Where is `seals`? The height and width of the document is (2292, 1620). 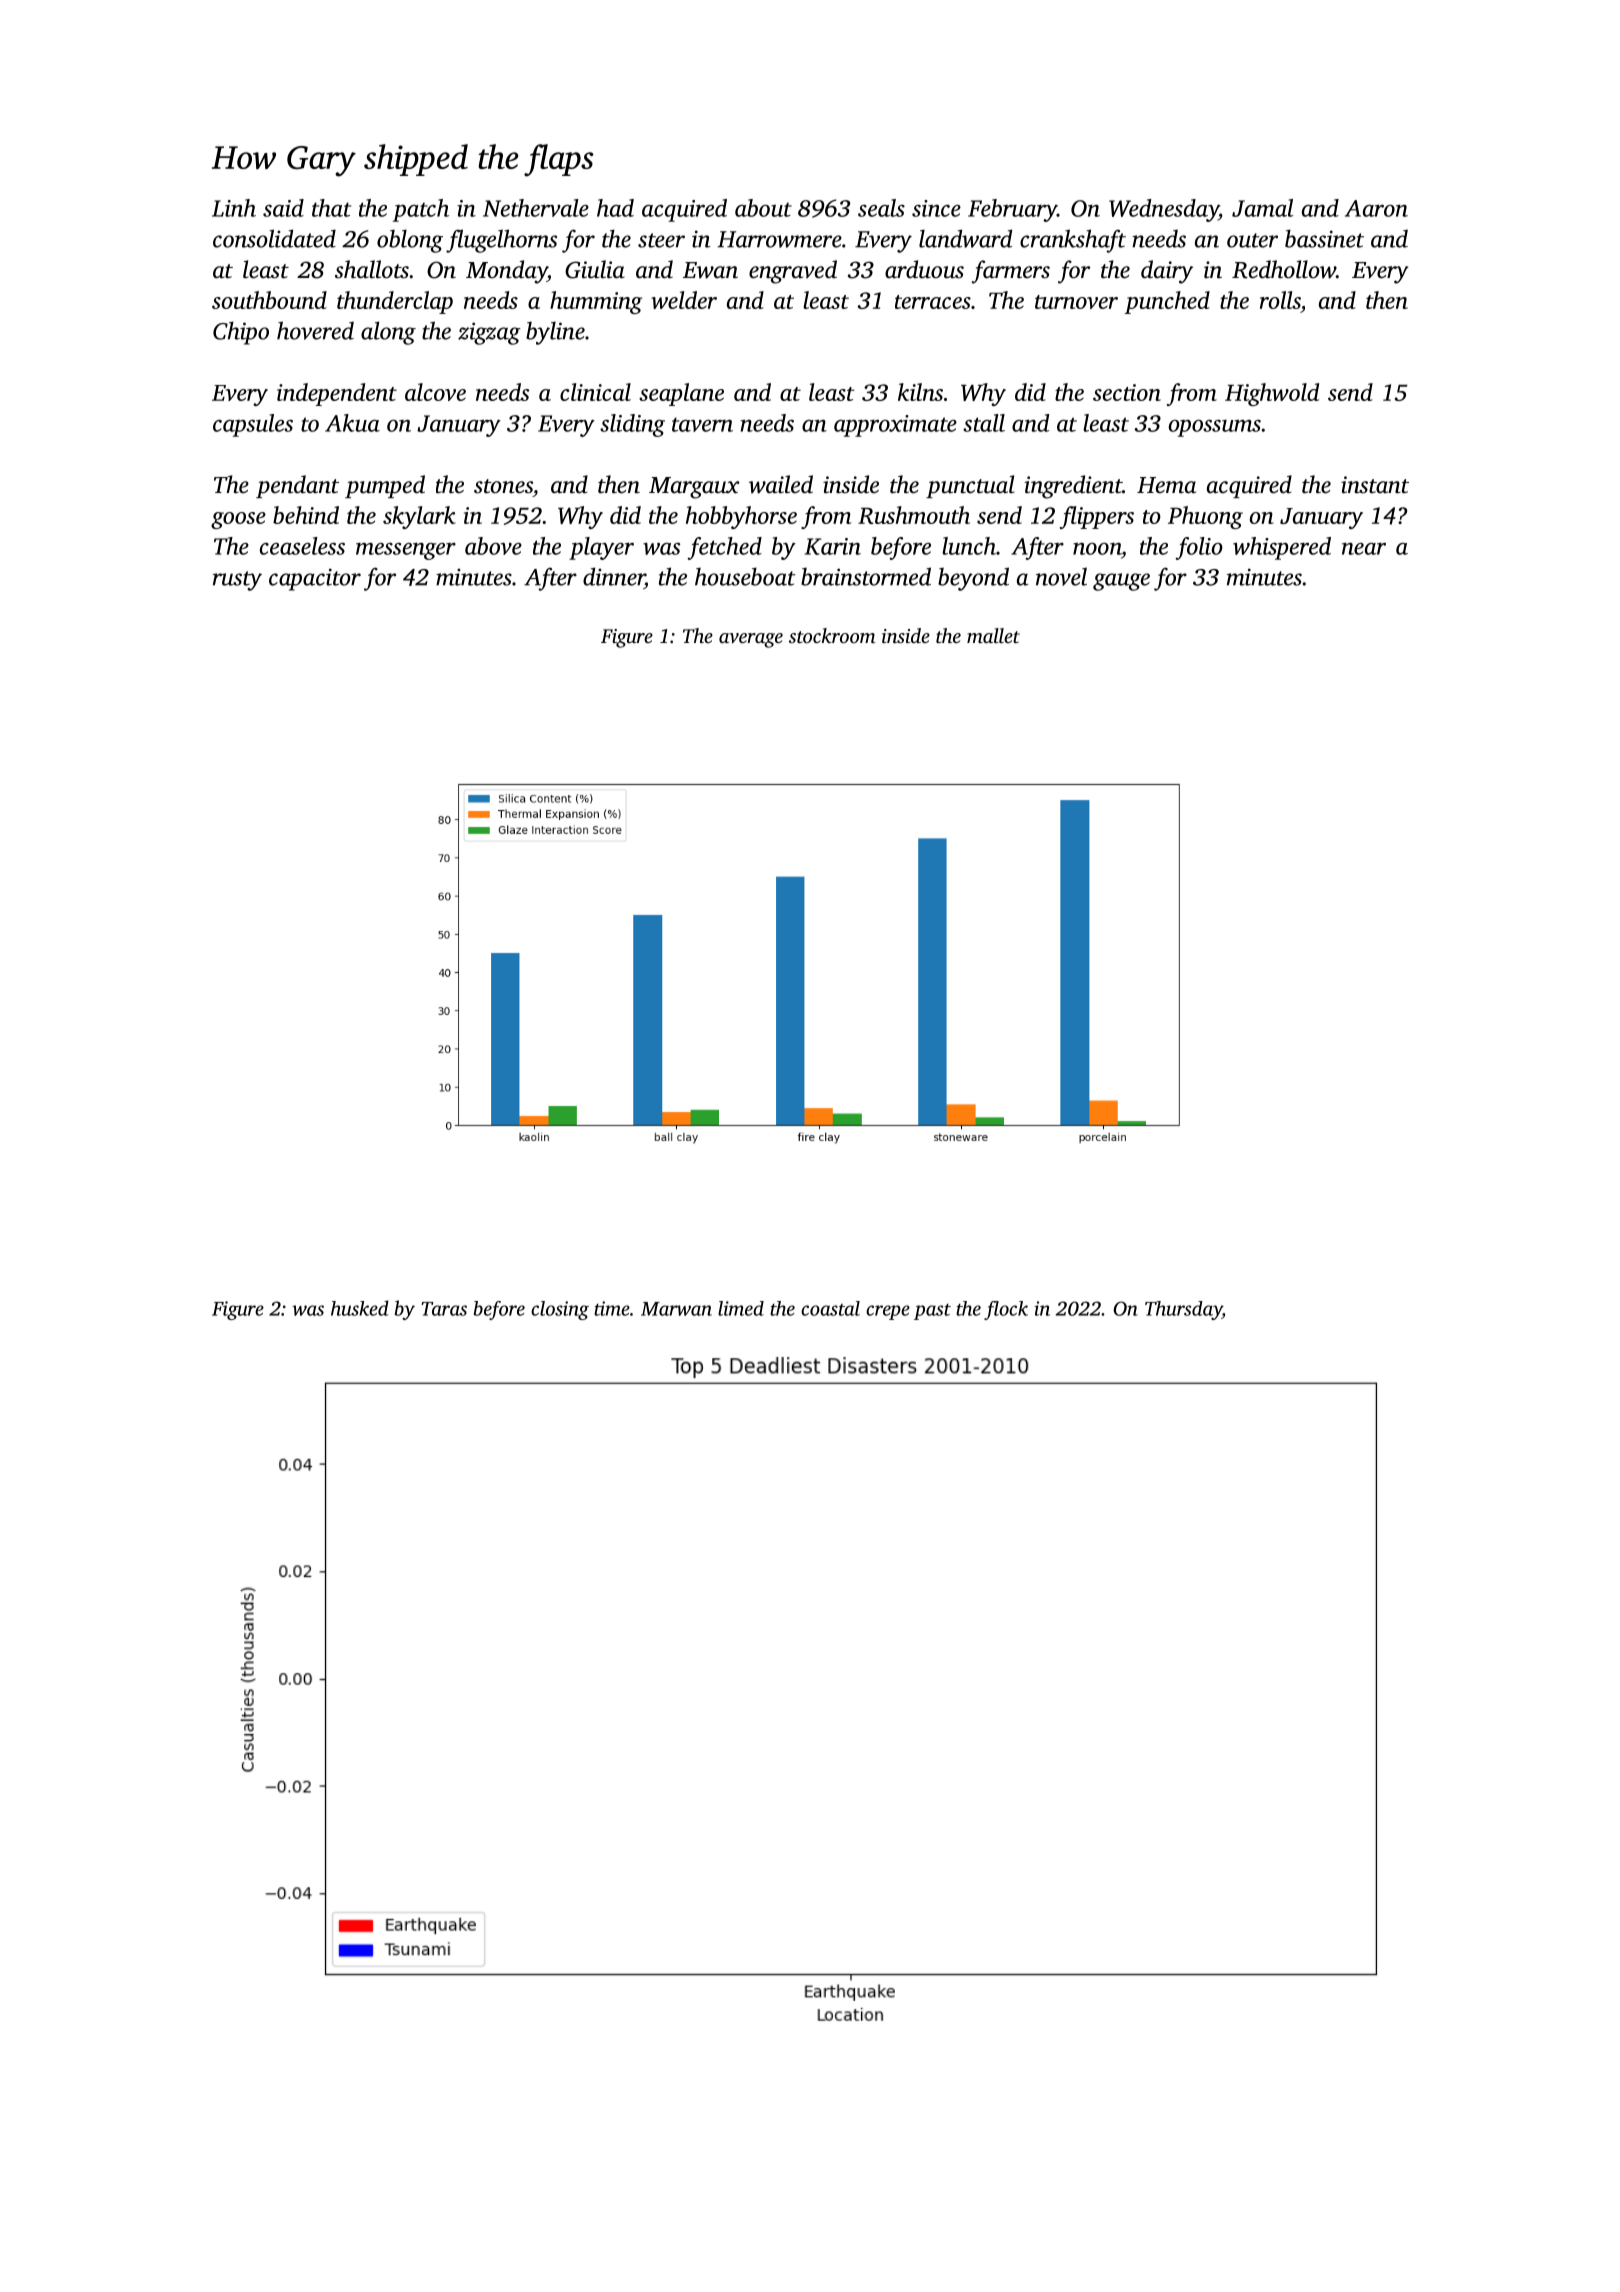
seals is located at coordinates (881, 208).
